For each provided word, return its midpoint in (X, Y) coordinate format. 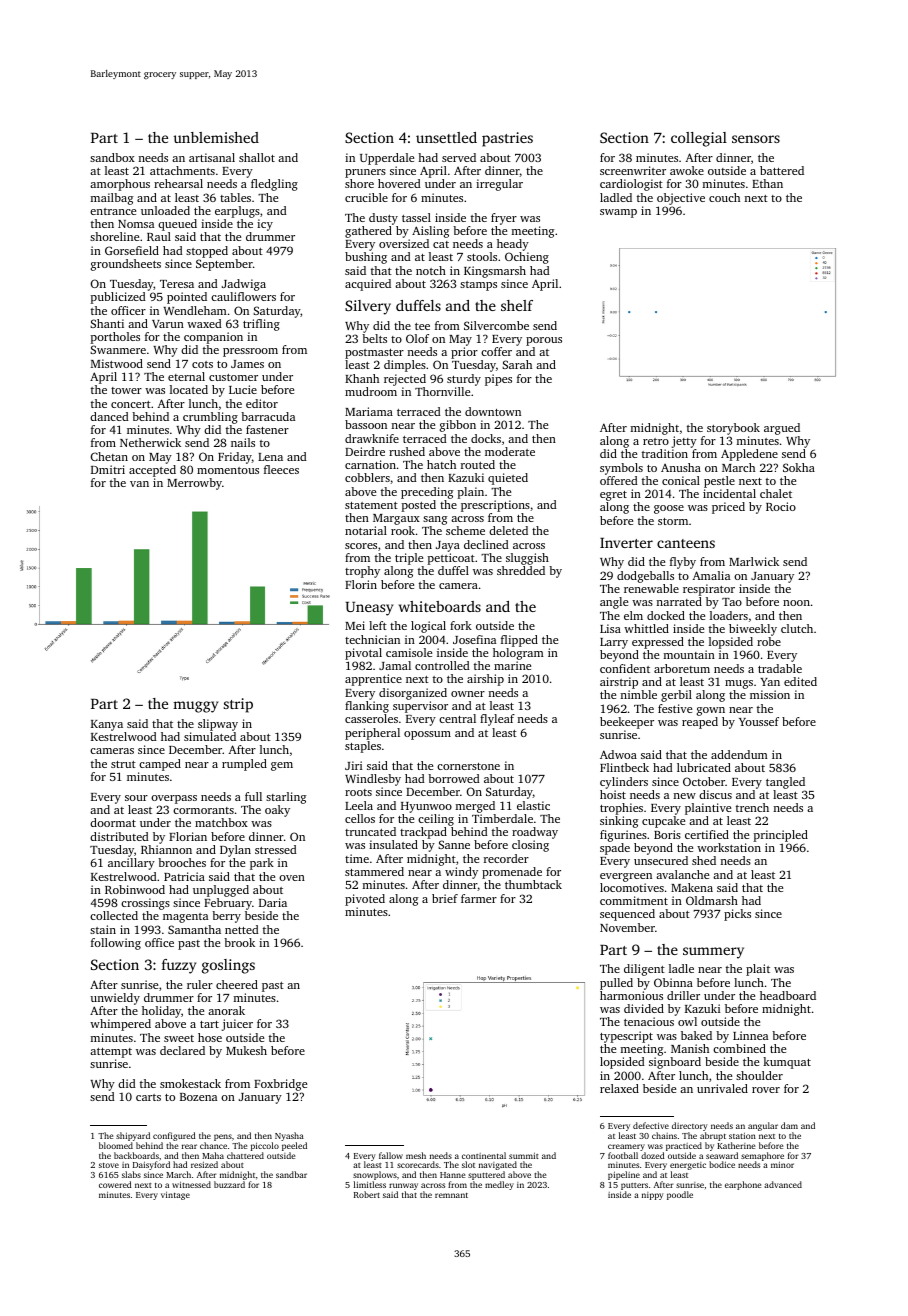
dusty (383, 219)
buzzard (229, 1184)
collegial (699, 139)
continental (484, 1155)
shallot (257, 157)
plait (758, 970)
